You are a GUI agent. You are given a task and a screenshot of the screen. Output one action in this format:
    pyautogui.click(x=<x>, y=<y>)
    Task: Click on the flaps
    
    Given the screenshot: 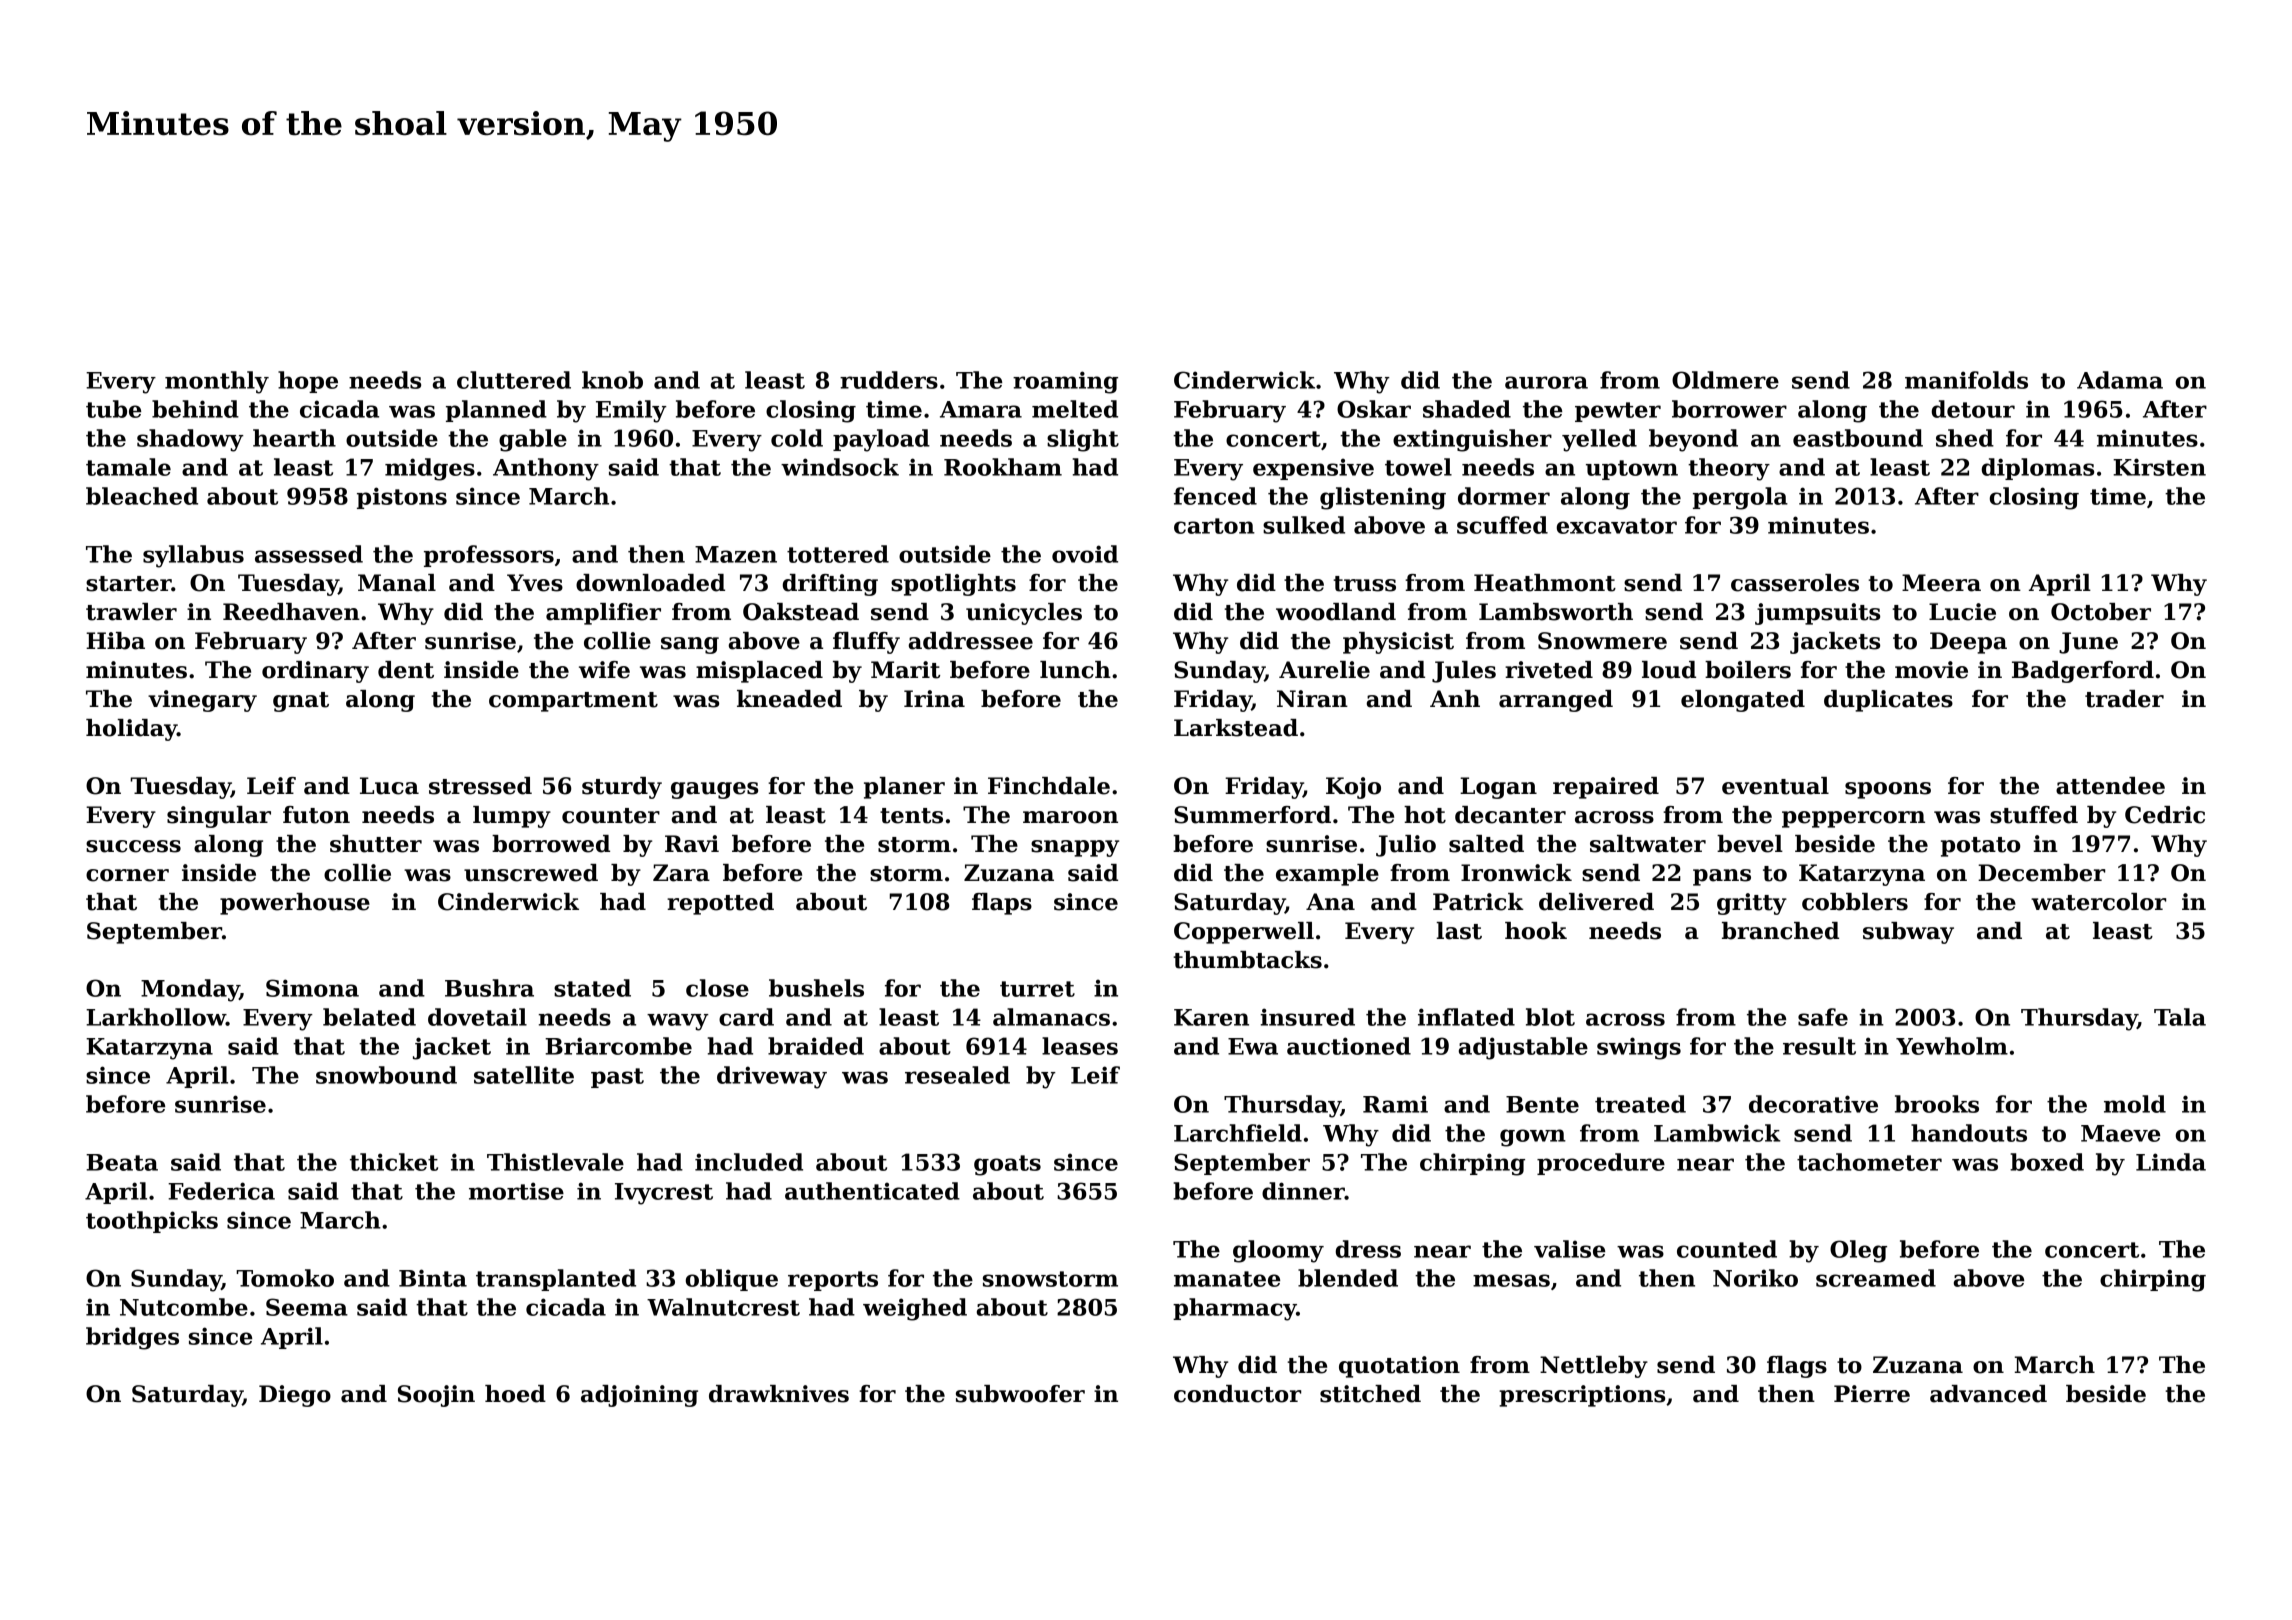 What is the action you would take?
    pyautogui.click(x=1002, y=904)
